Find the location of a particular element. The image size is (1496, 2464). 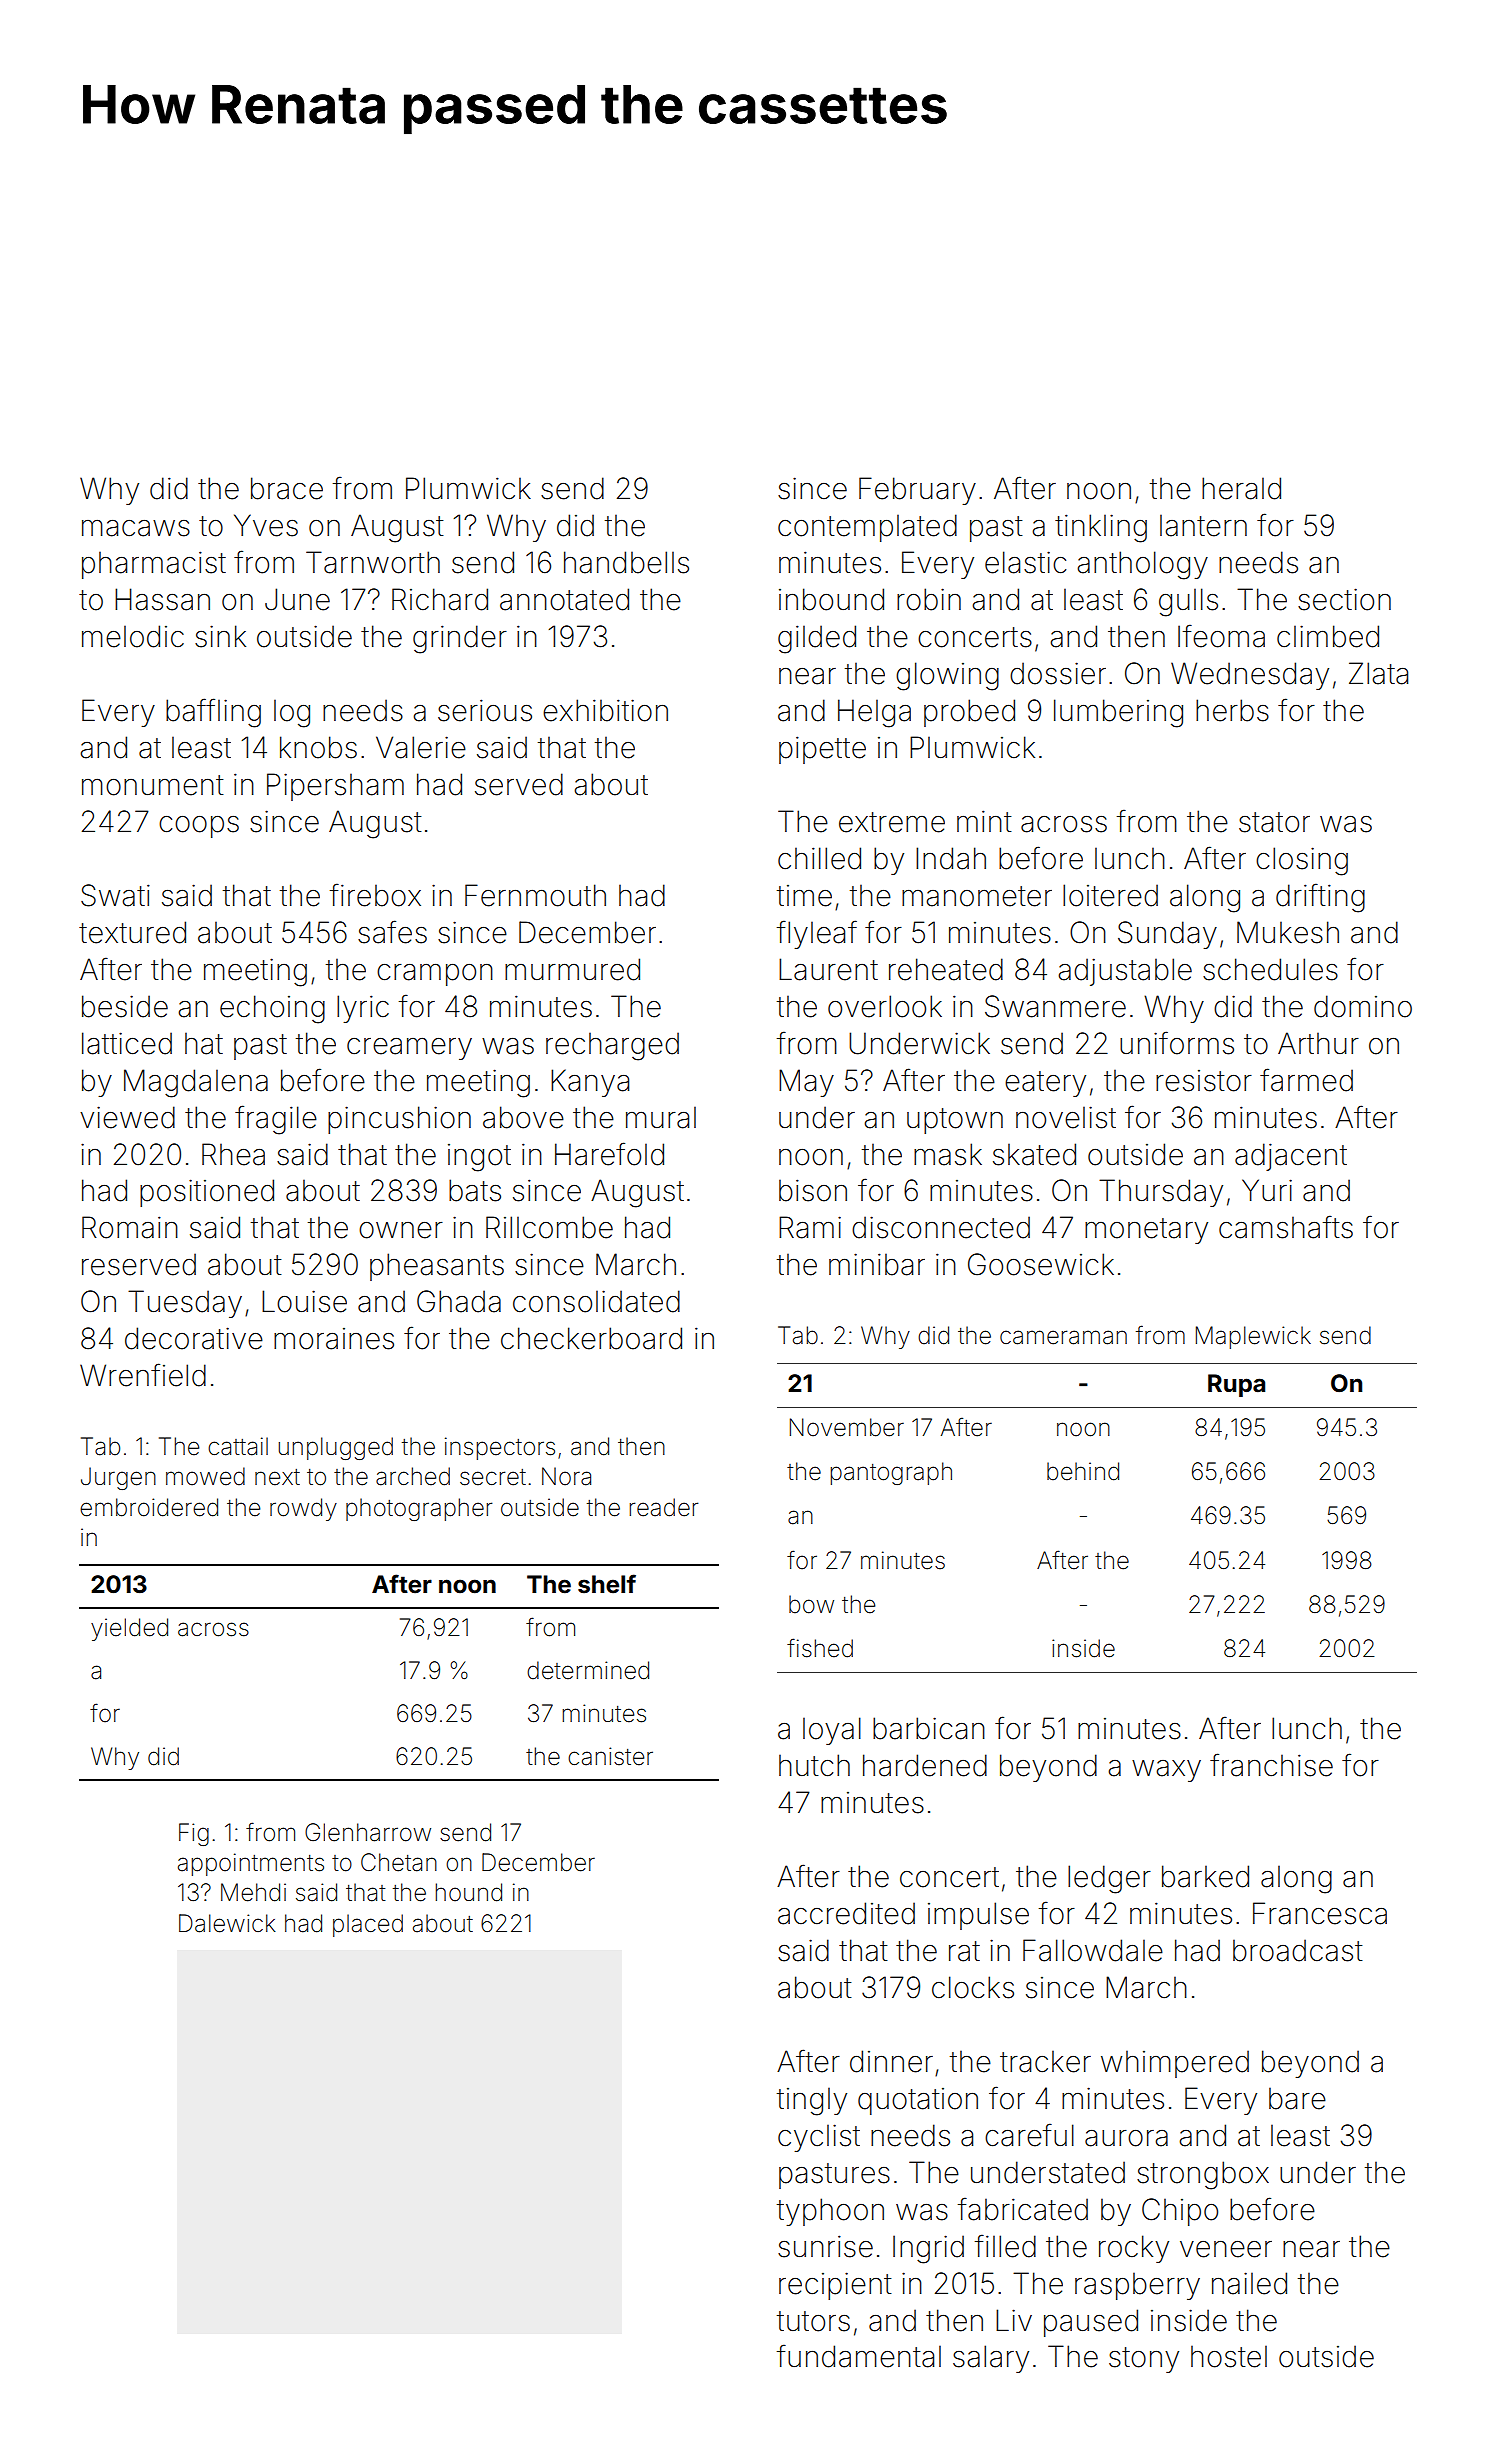

Rupa is located at coordinates (1236, 1385).
